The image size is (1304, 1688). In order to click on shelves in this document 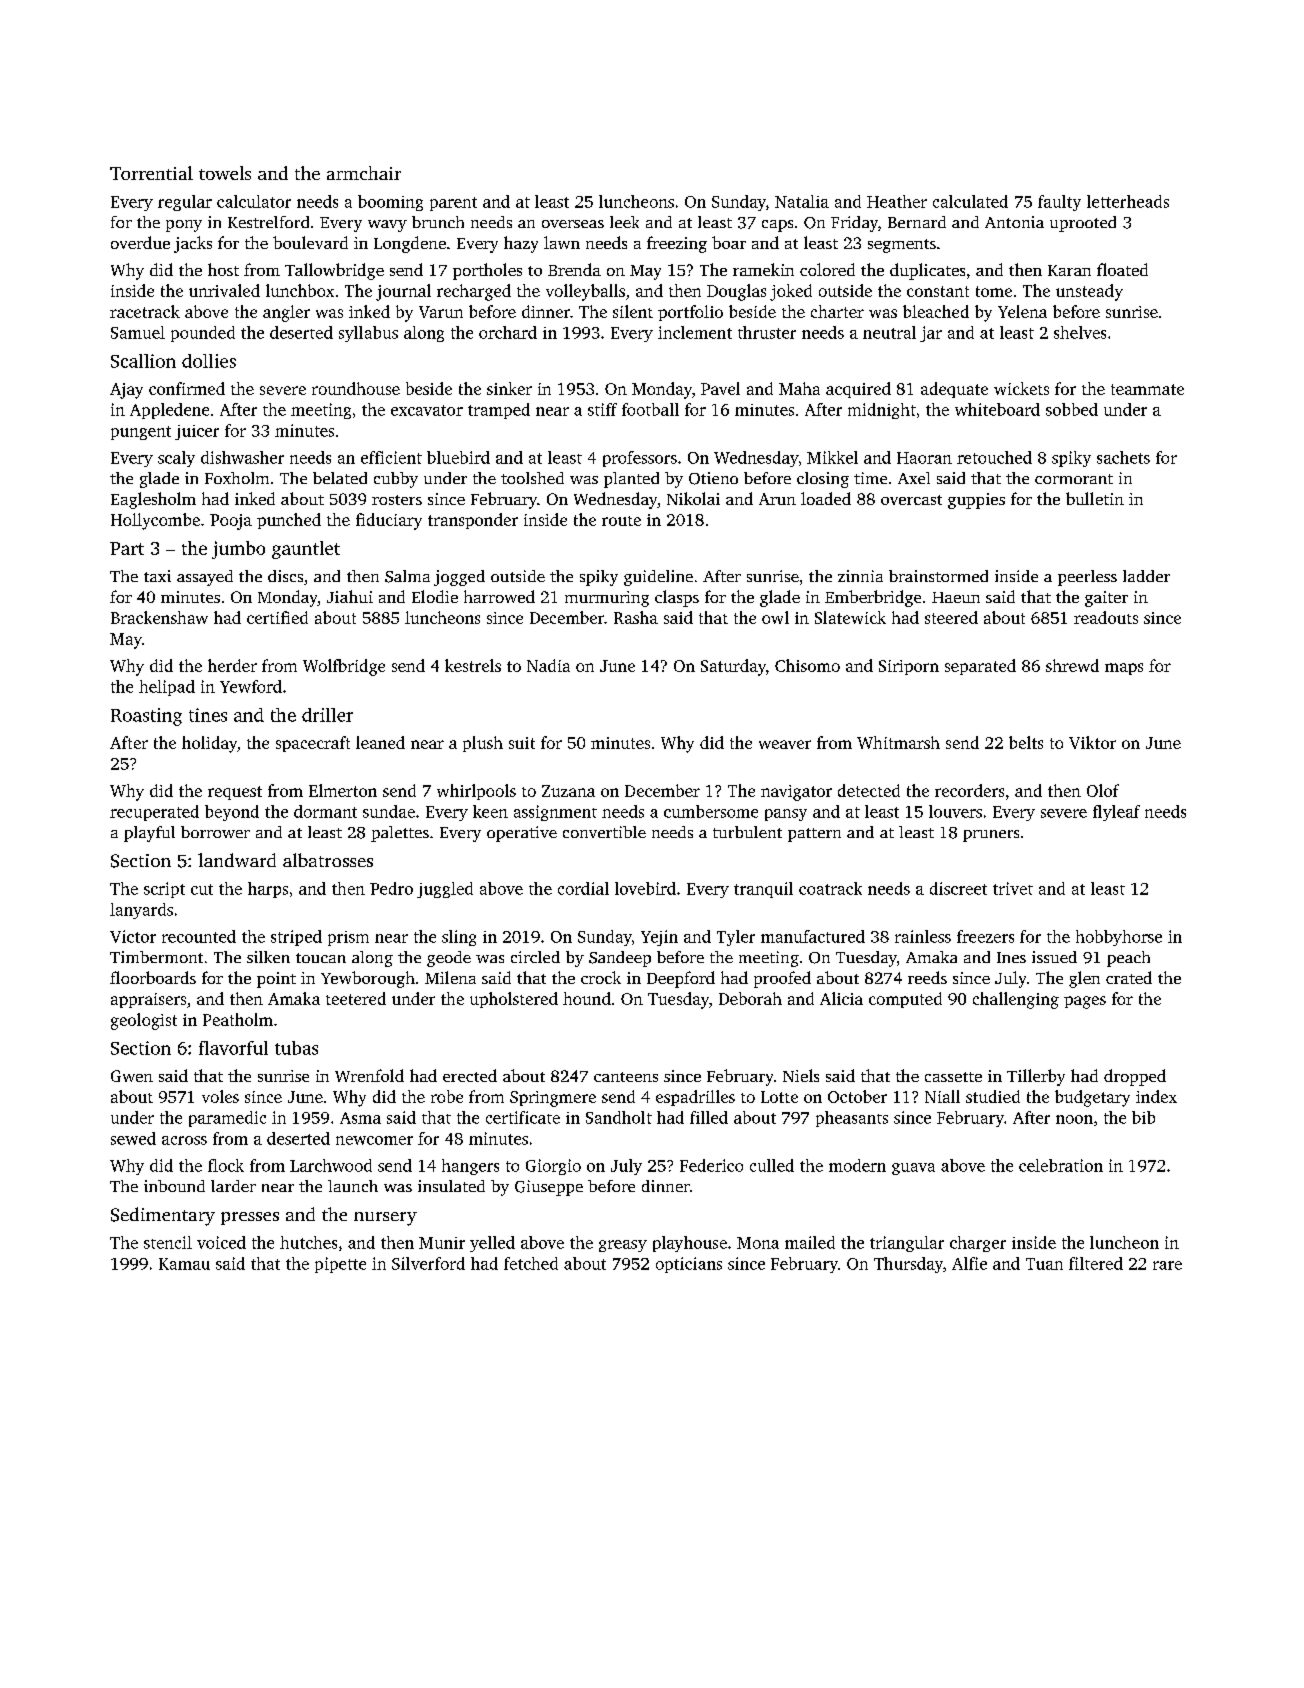, I will do `click(1080, 332)`.
